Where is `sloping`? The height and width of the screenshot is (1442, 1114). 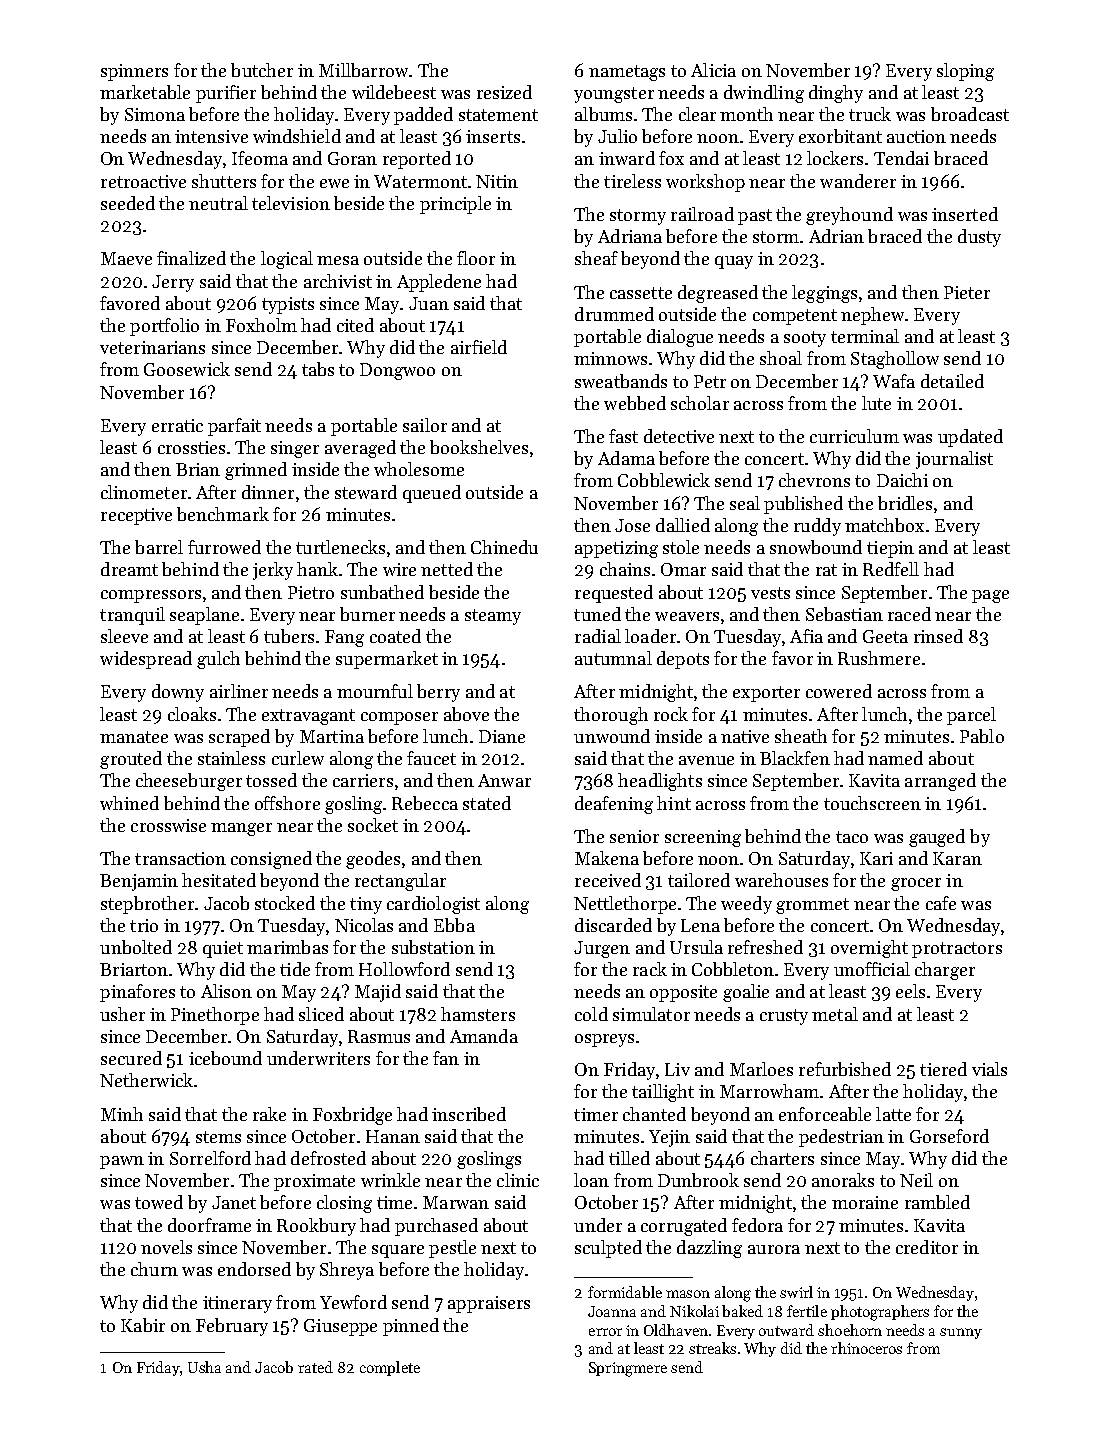
sloping is located at coordinates (965, 72).
